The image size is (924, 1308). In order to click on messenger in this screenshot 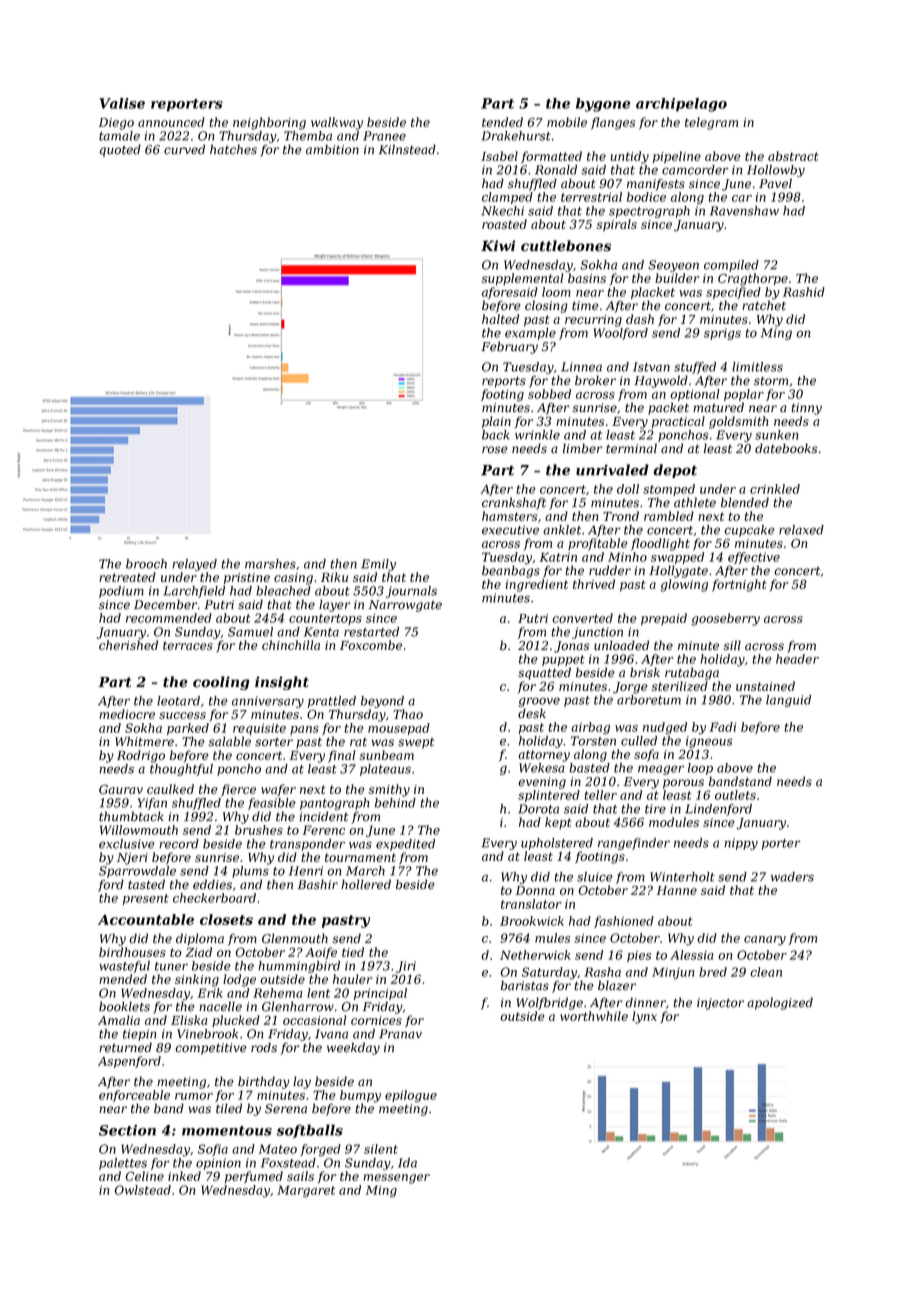, I will do `click(396, 1179)`.
